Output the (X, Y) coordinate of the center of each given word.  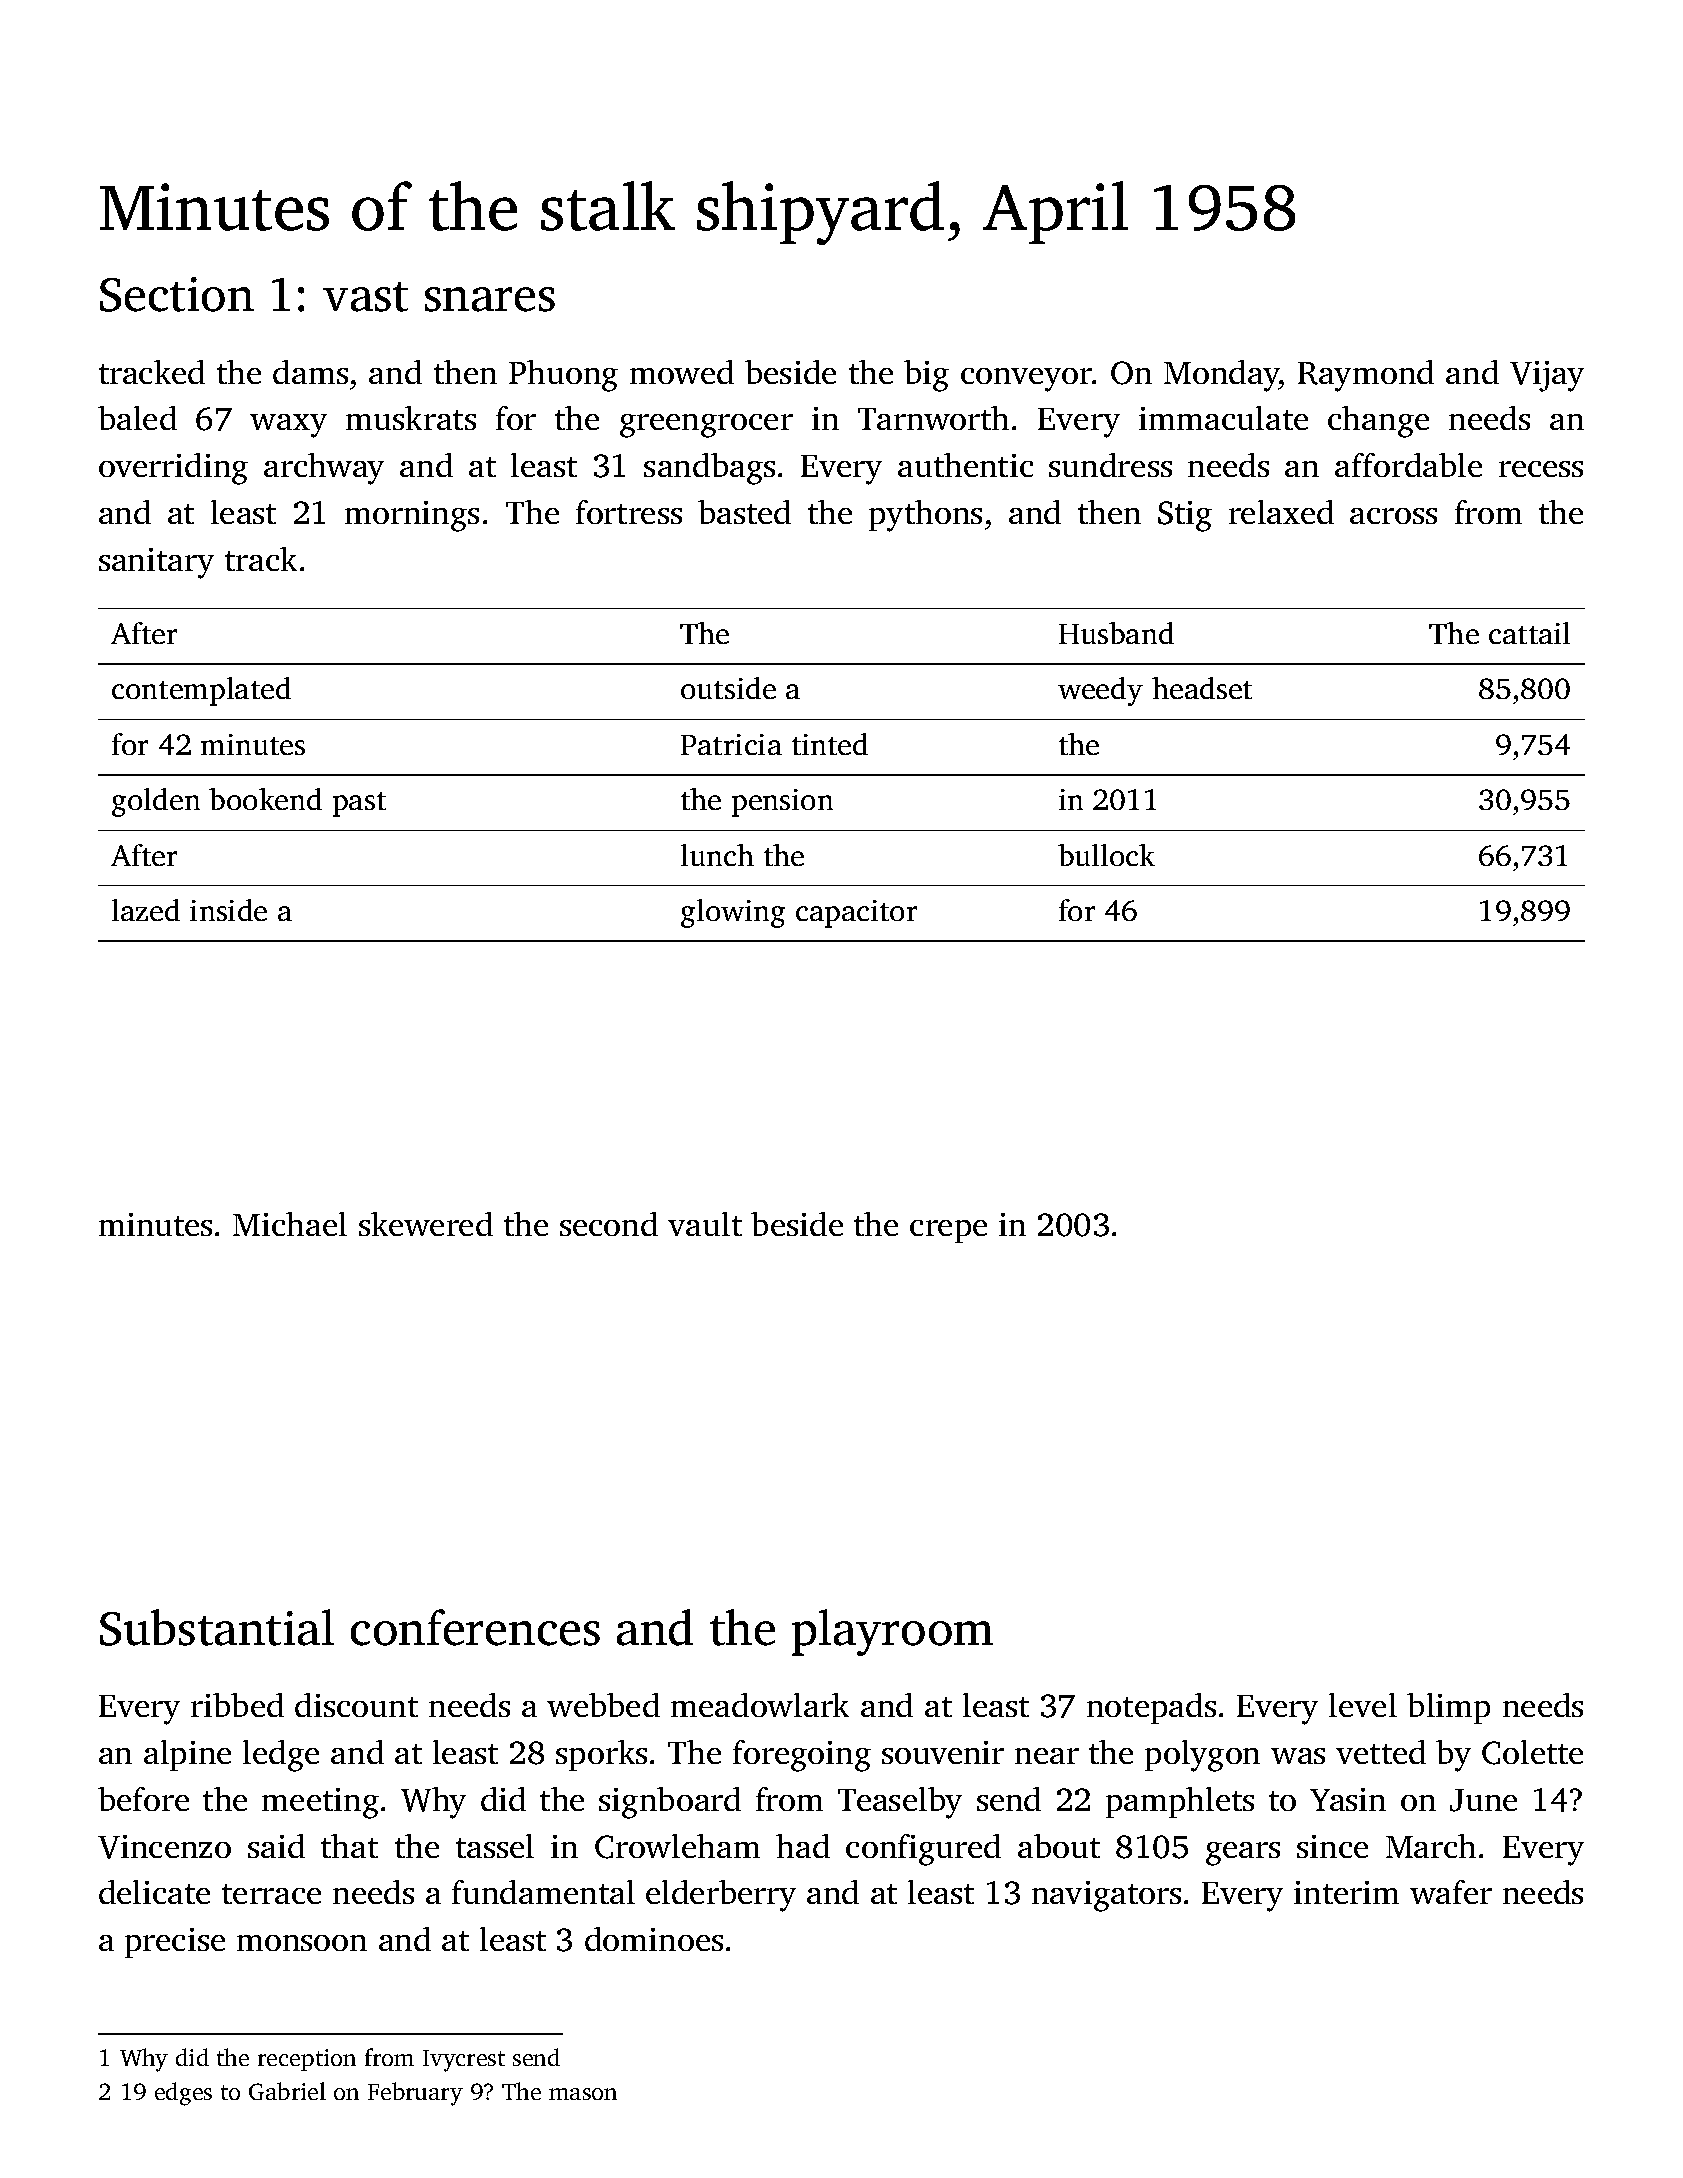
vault (705, 1224)
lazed (146, 910)
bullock (1106, 855)
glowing (733, 913)
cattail (1529, 633)
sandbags (709, 469)
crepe (948, 1231)
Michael (290, 1224)
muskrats (411, 418)
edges (183, 2094)
